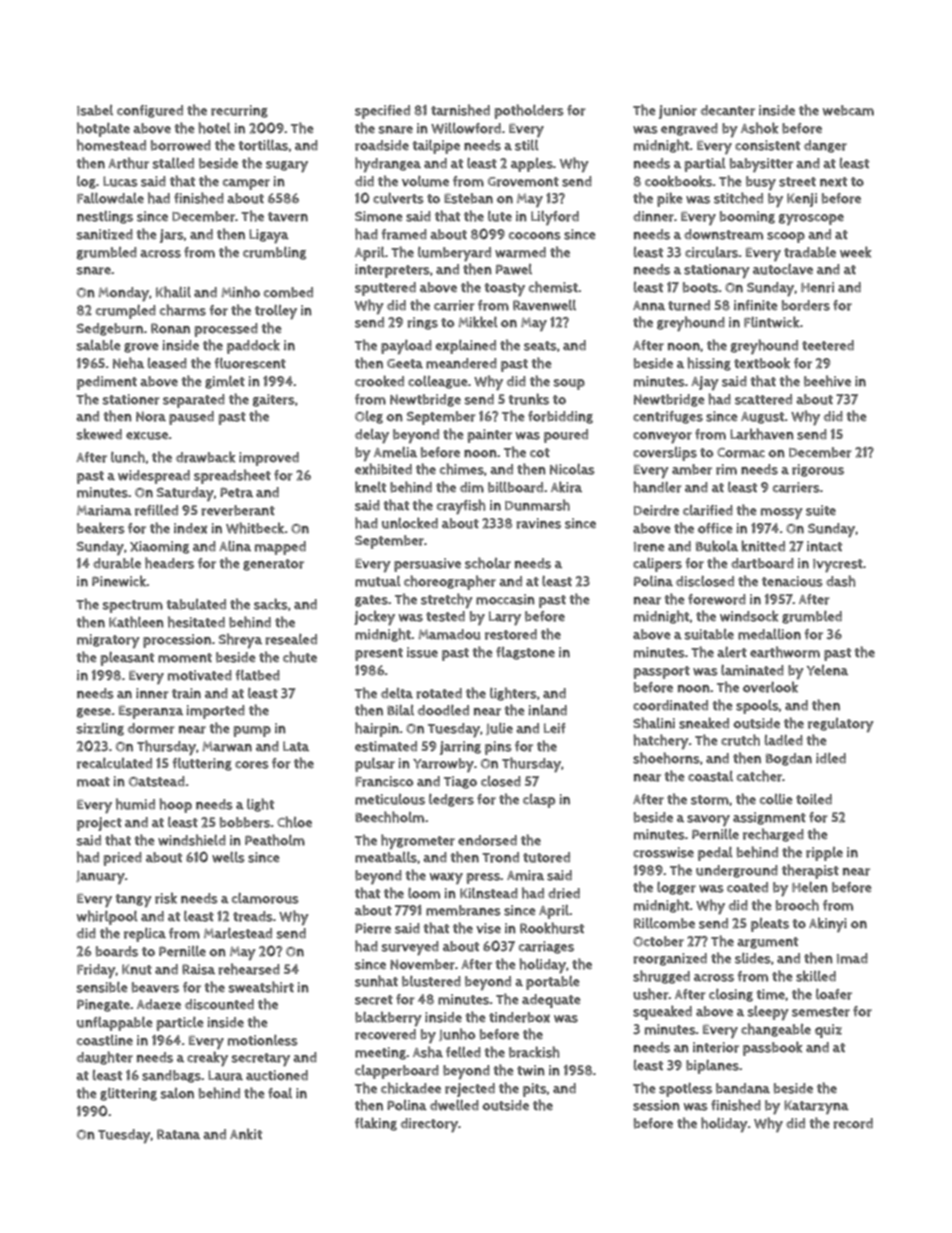  I want to click on record, so click(853, 1123).
